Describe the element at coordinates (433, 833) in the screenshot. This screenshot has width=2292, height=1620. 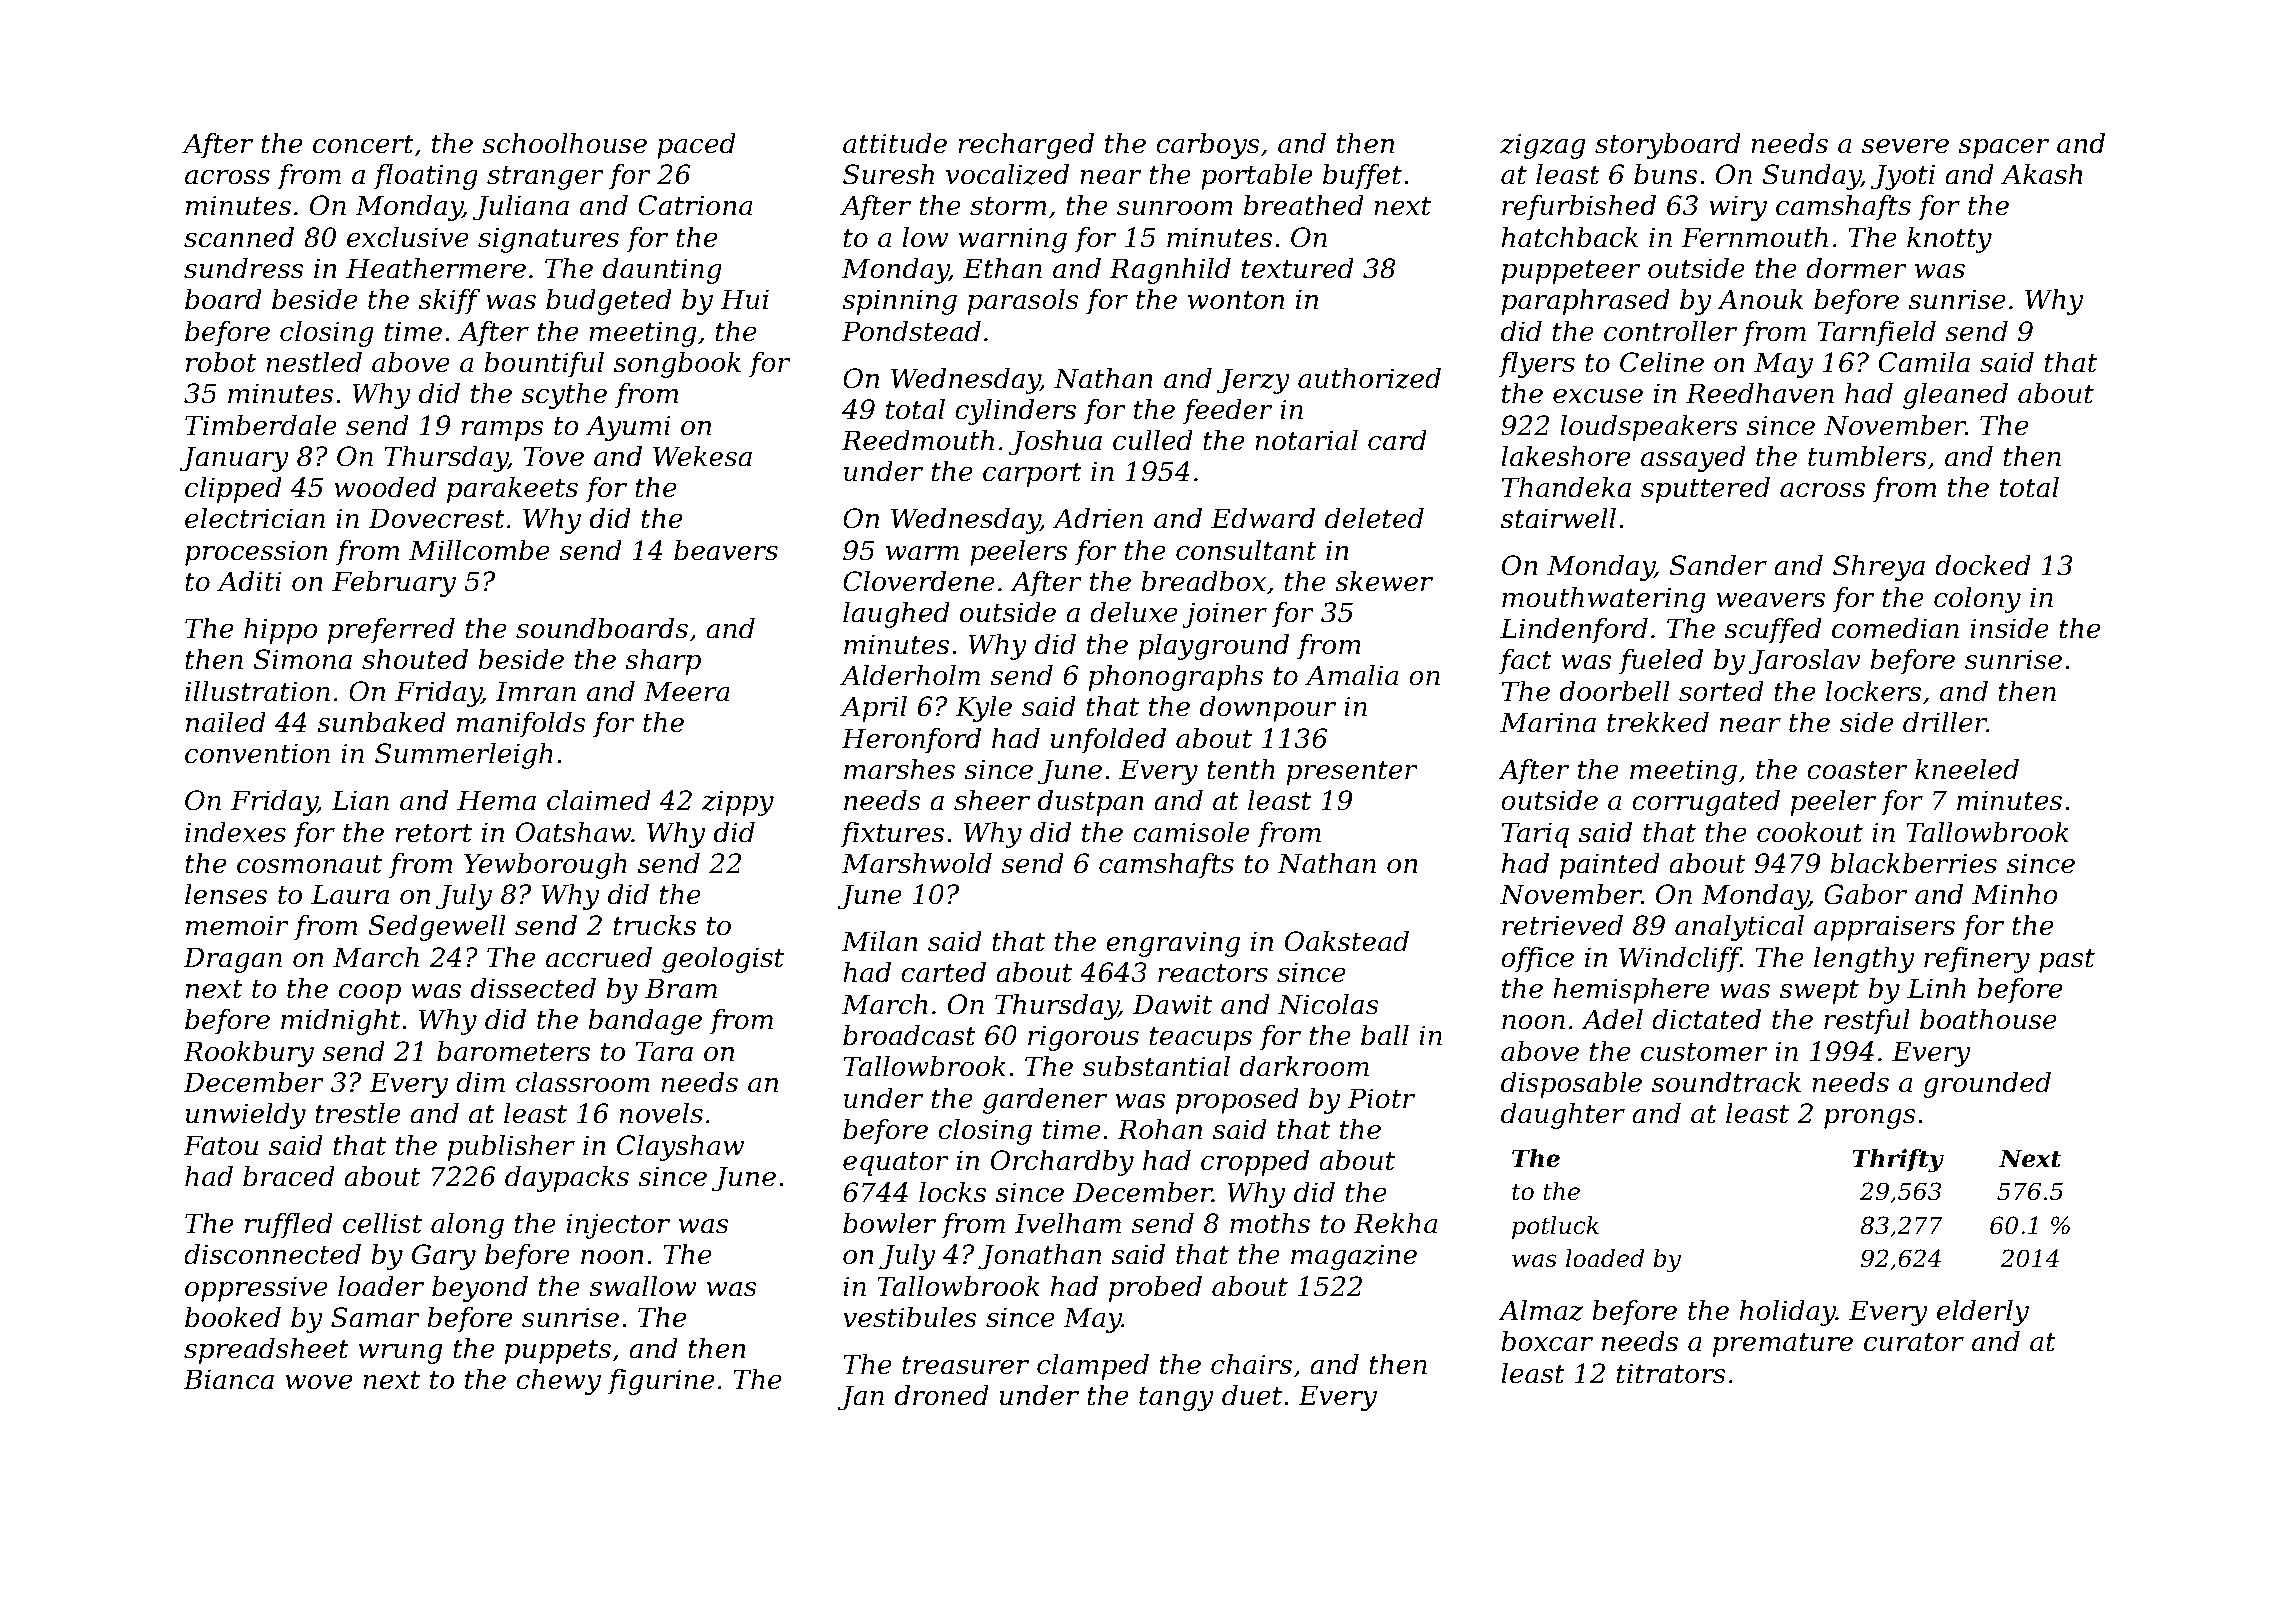
I see `retort` at that location.
